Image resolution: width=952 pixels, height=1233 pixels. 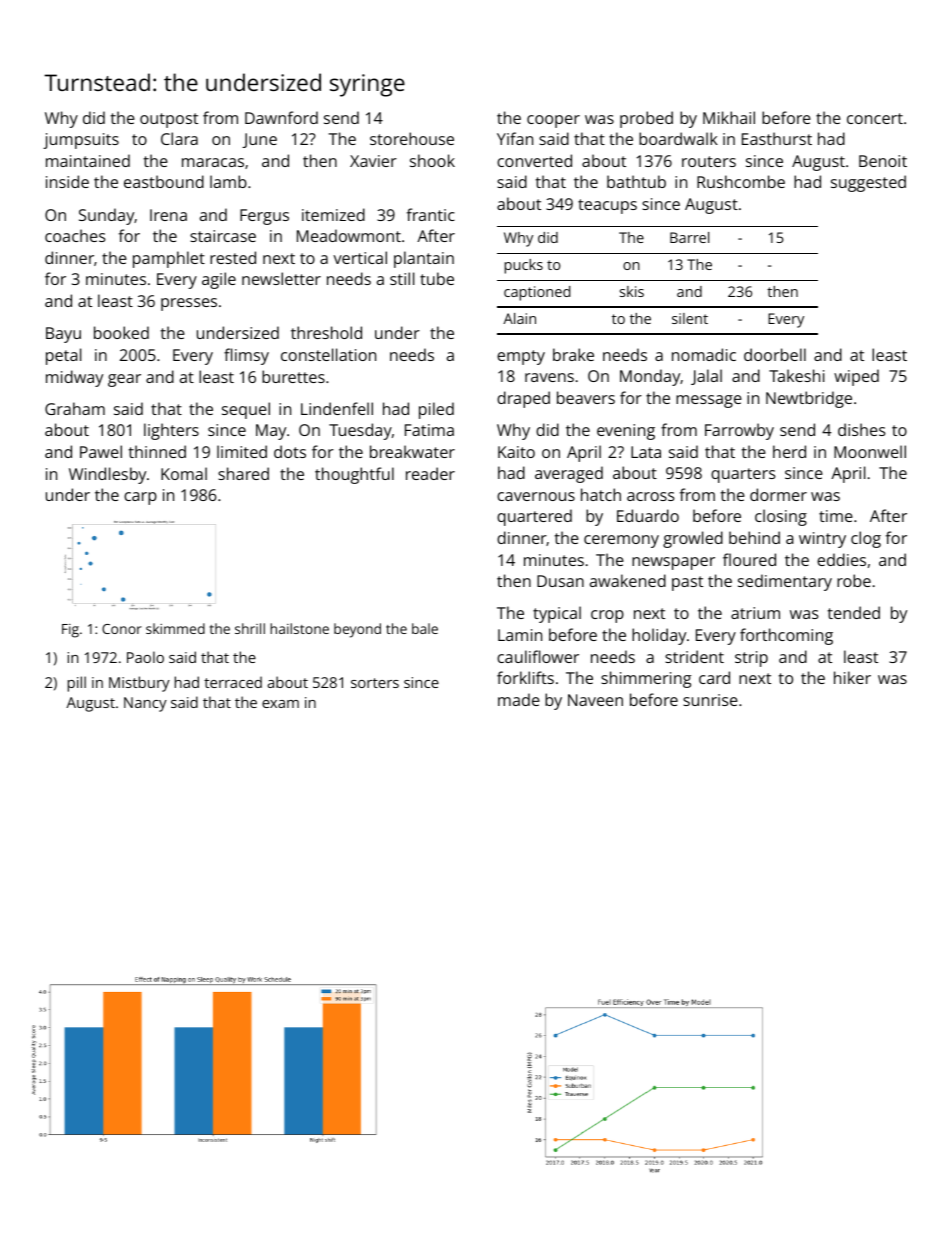 I want to click on presses, so click(x=189, y=304).
